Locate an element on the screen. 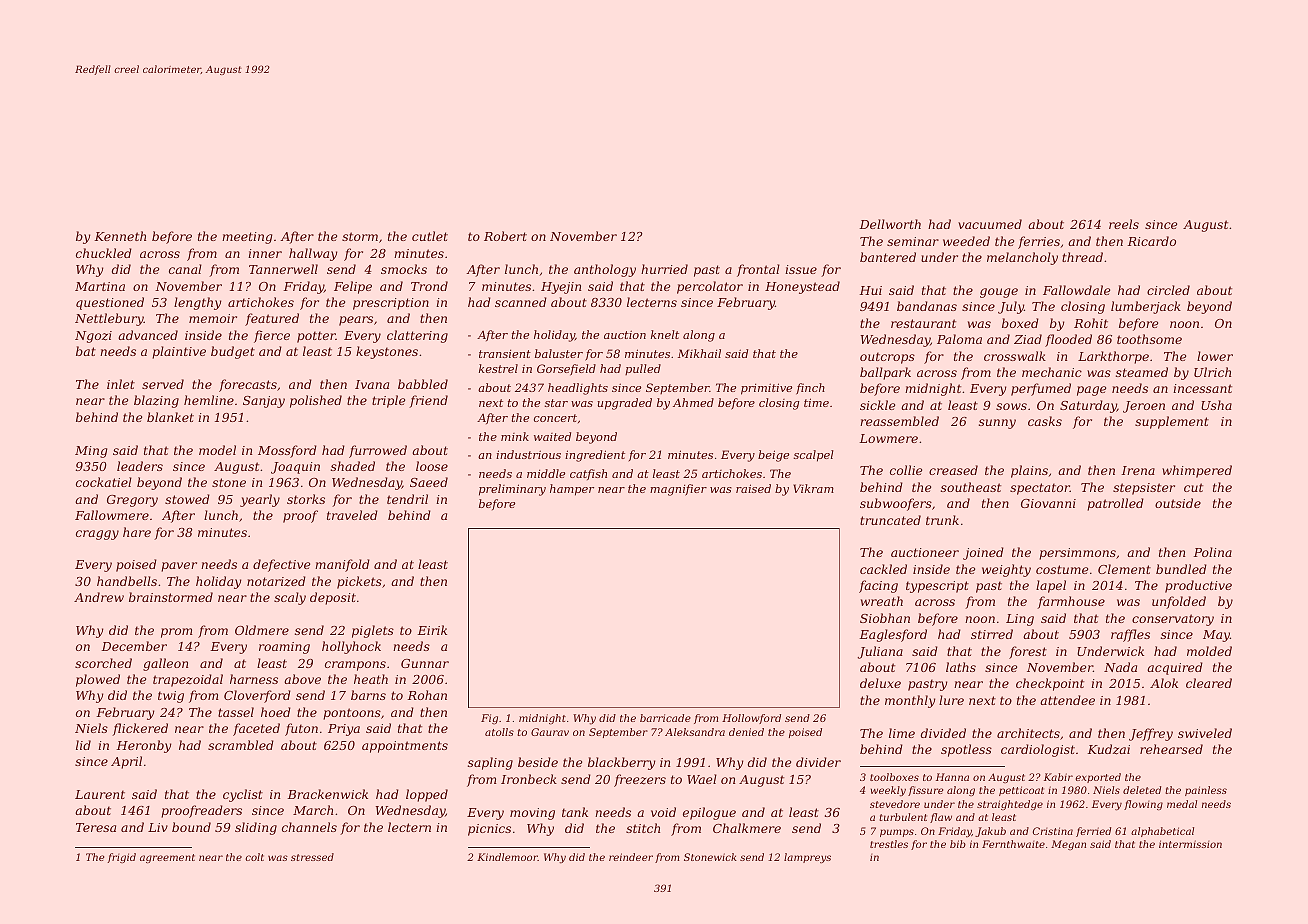 The height and width of the screenshot is (924, 1308). scorched is located at coordinates (103, 663).
